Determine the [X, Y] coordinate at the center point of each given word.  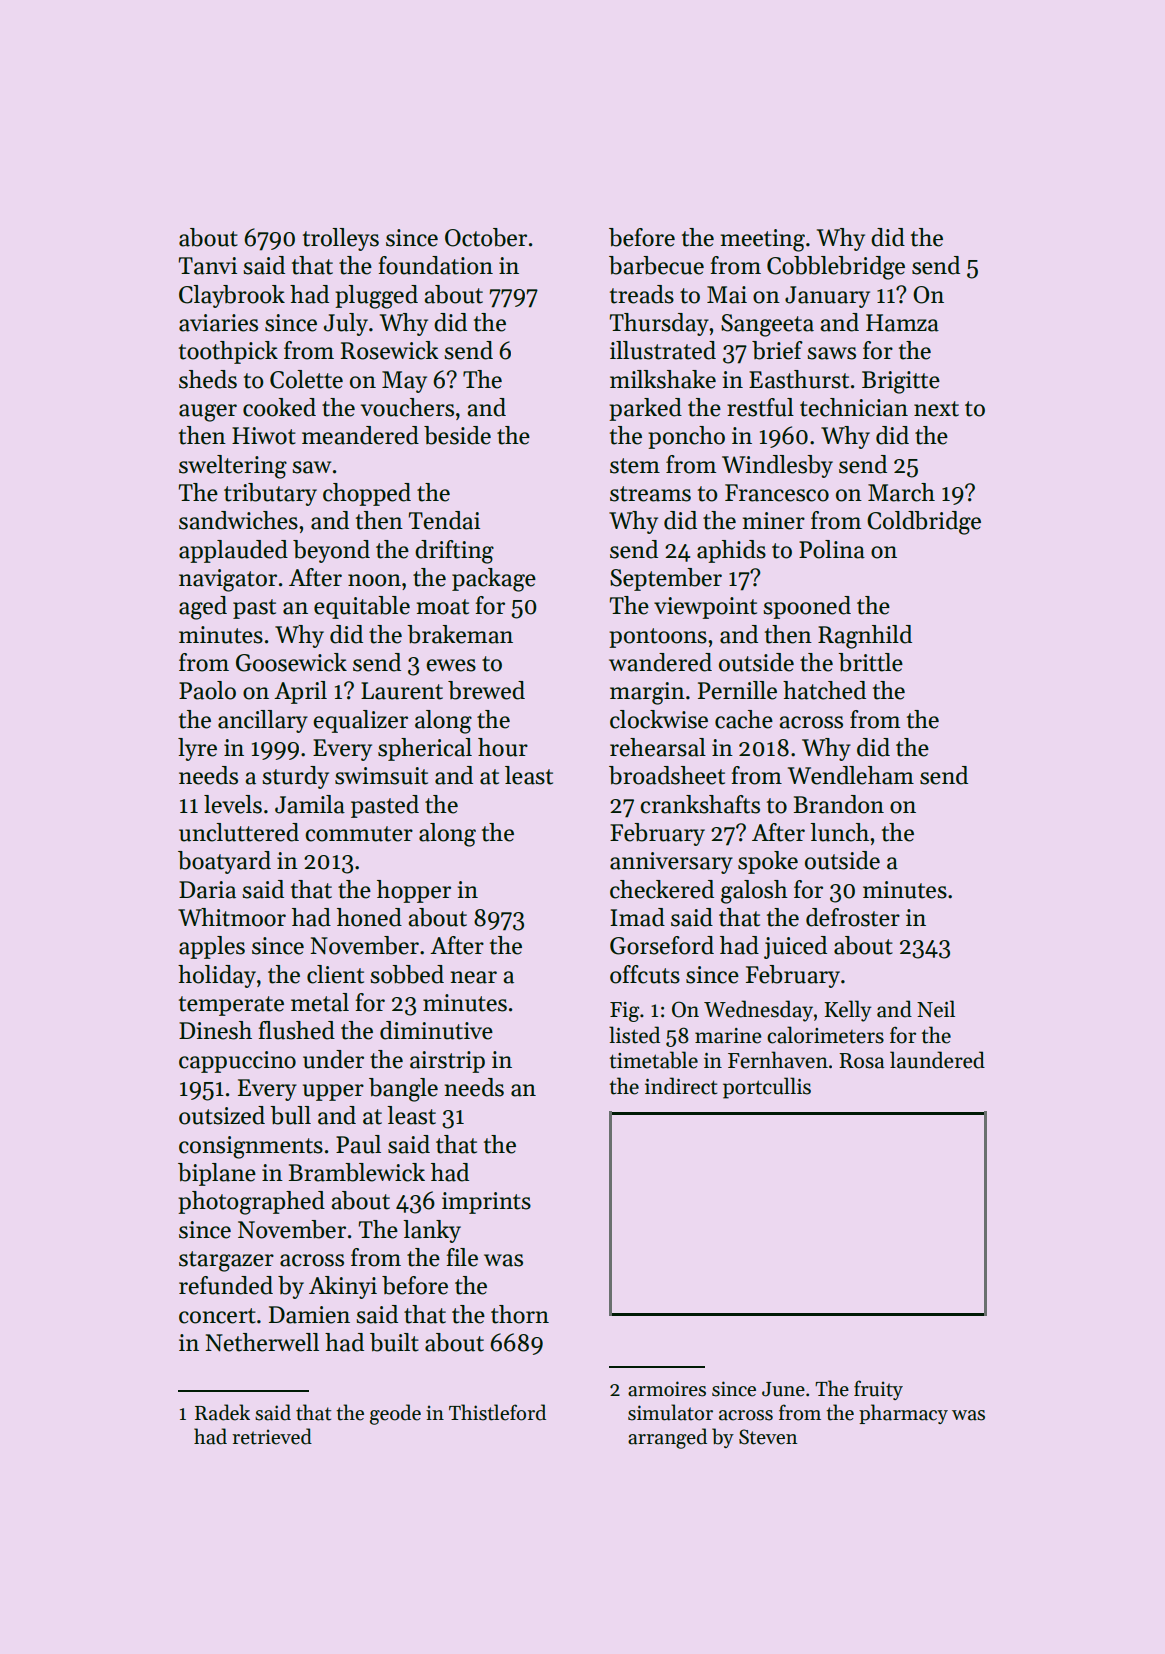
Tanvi [207, 266]
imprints [486, 1203]
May [404, 382]
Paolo [207, 690]
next [936, 409]
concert [217, 1316]
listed [634, 1035]
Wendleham [851, 775]
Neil [936, 1009]
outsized [222, 1115]
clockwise [659, 719]
